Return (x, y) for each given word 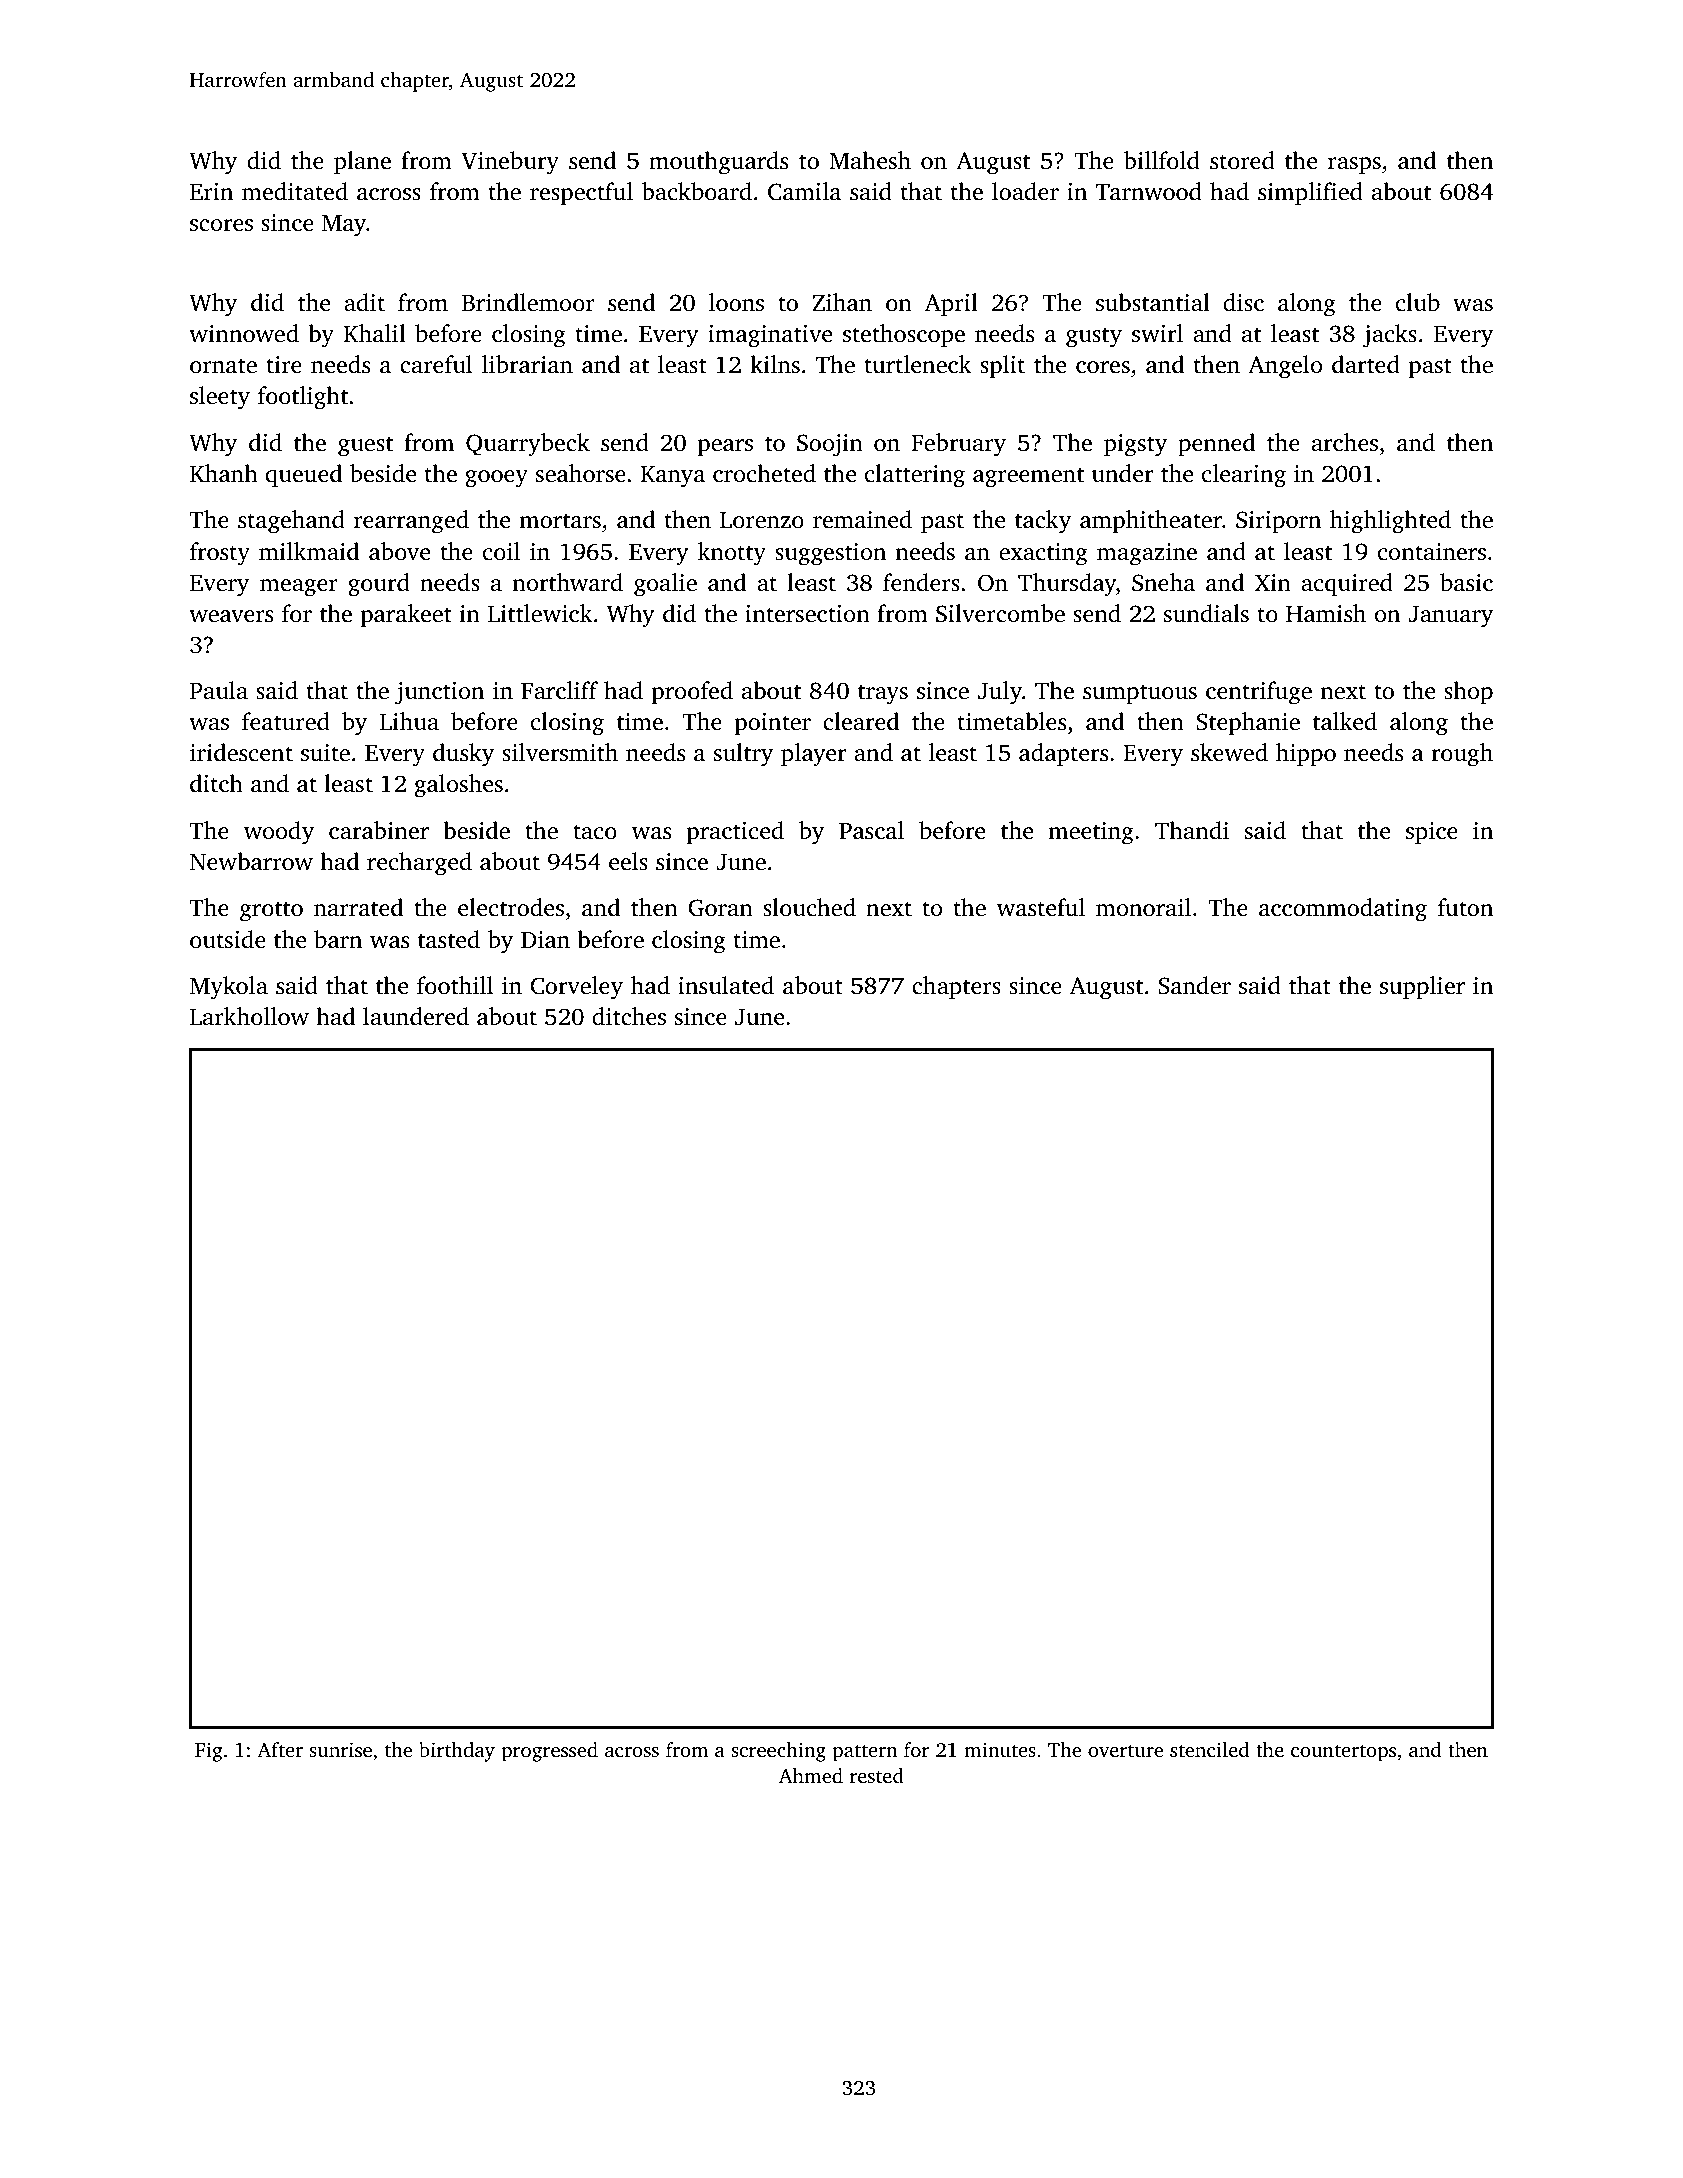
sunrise (340, 1749)
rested (877, 1775)
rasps (1354, 166)
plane (362, 163)
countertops (1343, 1753)
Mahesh (870, 160)
